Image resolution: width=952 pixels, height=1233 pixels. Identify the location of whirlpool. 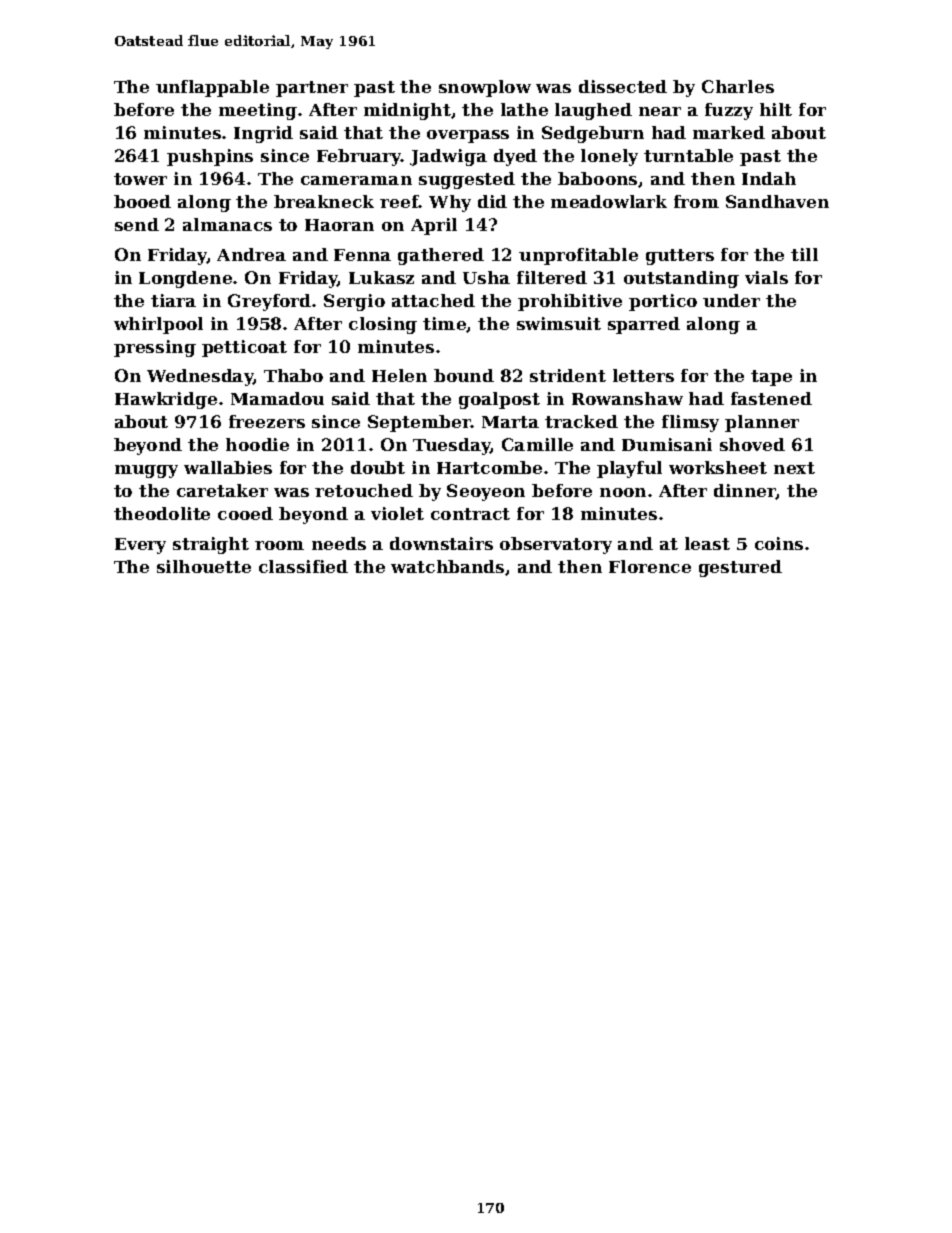
(158, 325).
